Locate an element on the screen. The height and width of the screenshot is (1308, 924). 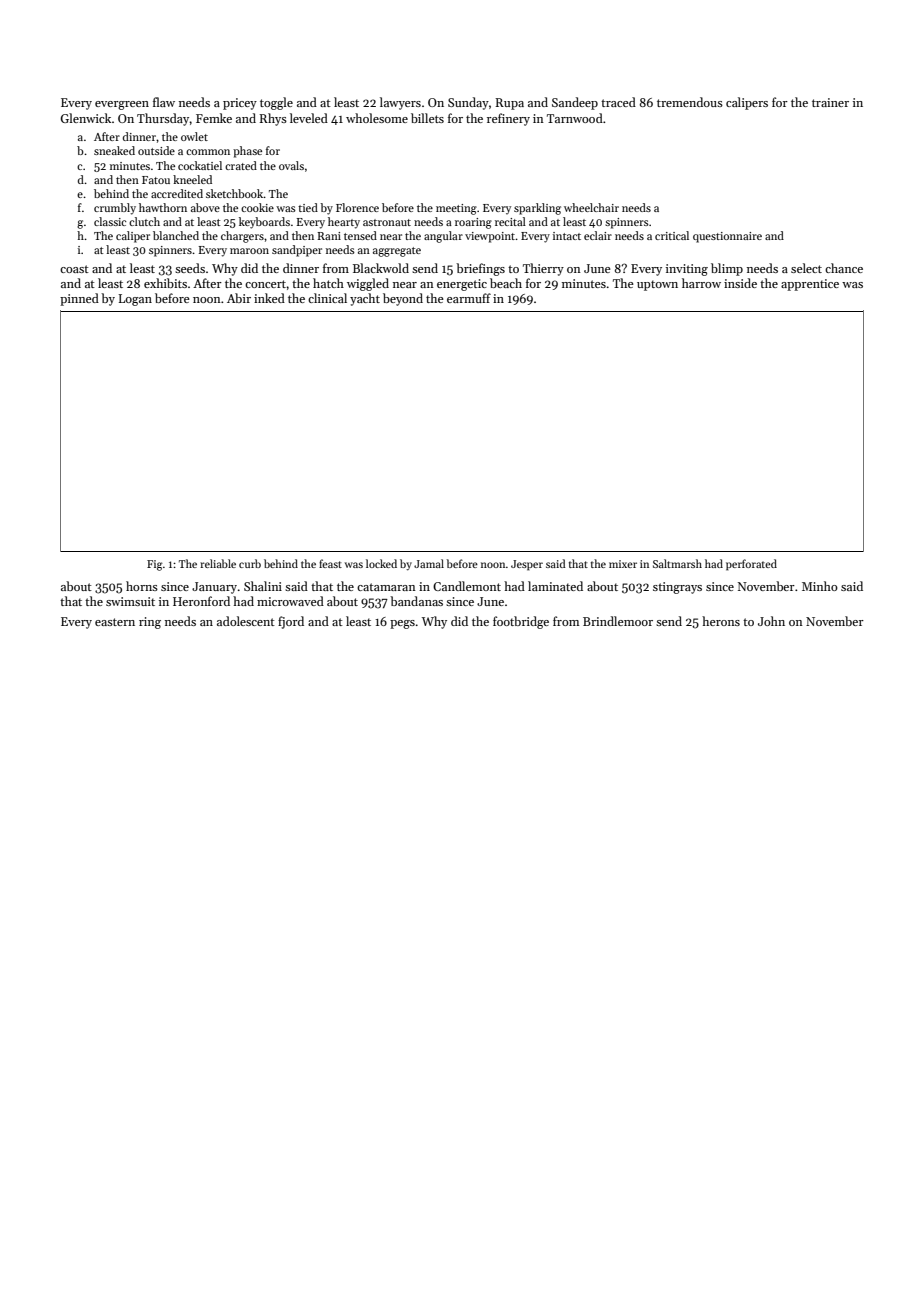
trainer is located at coordinates (830, 102).
